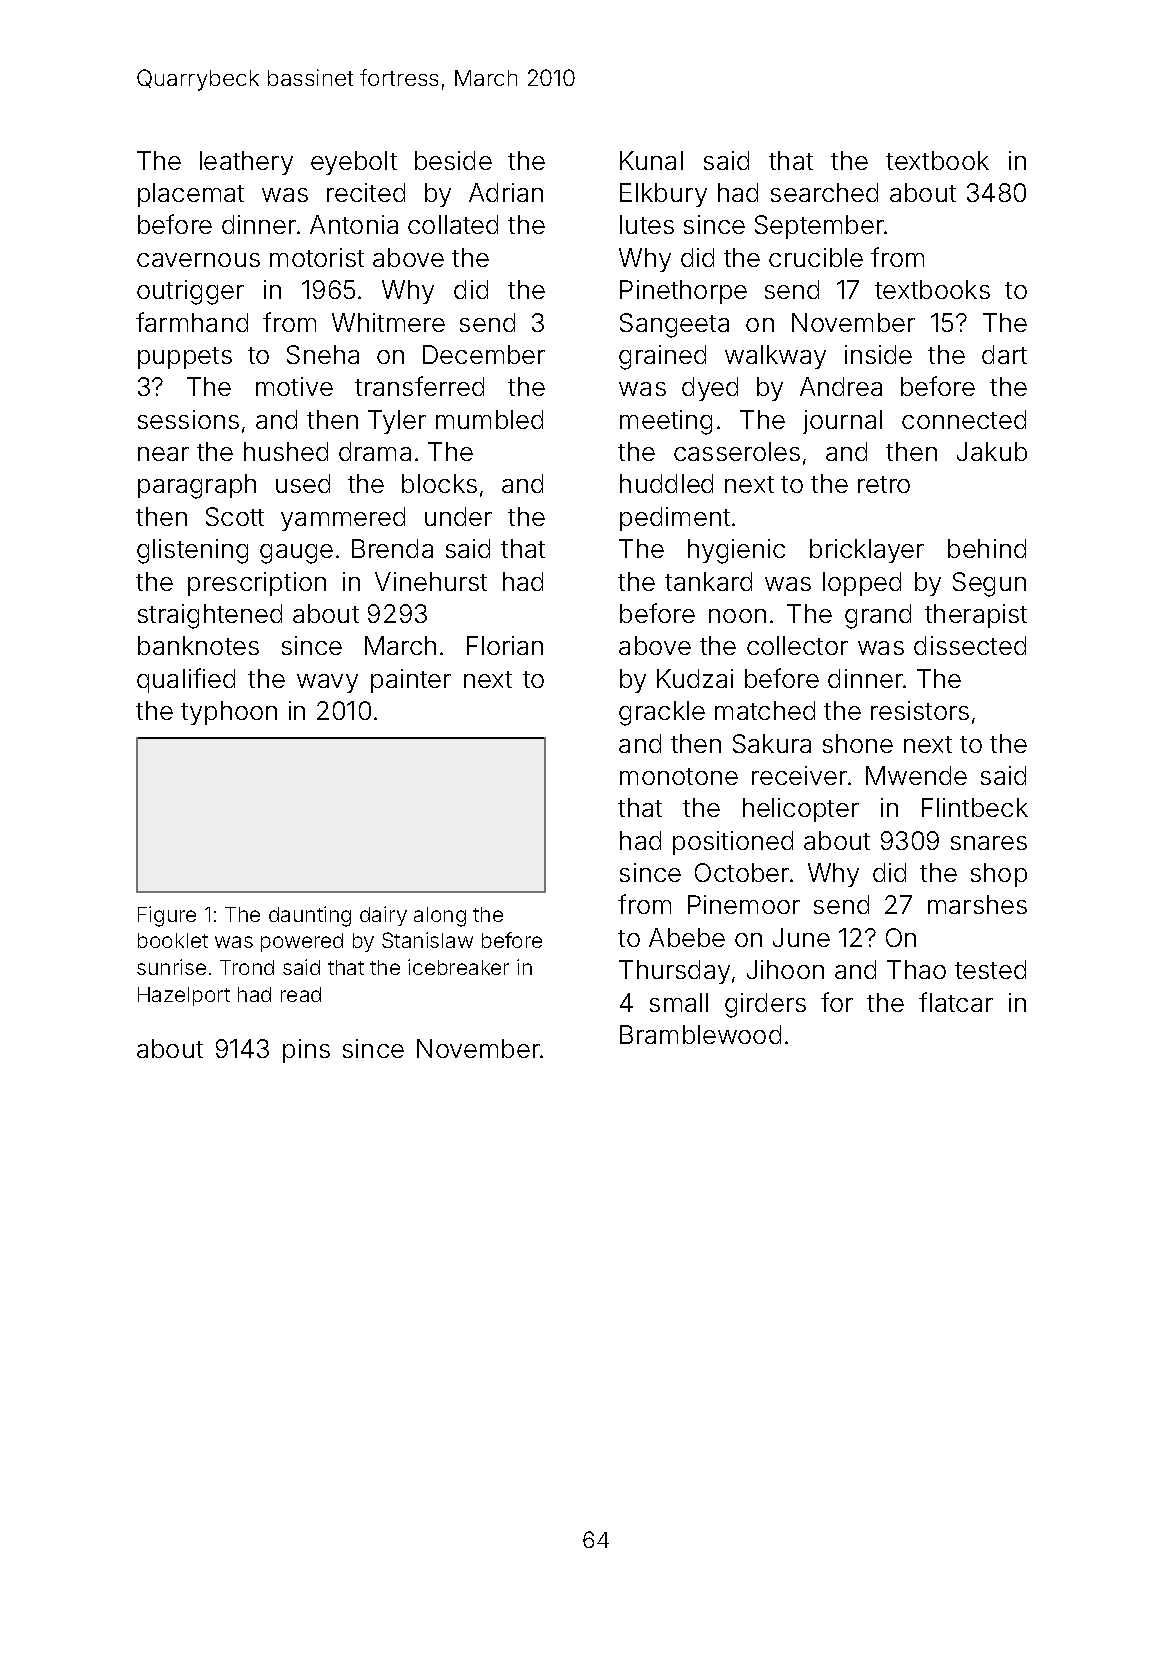  Describe the element at coordinates (431, 581) in the screenshot. I see `Vinehurst` at that location.
